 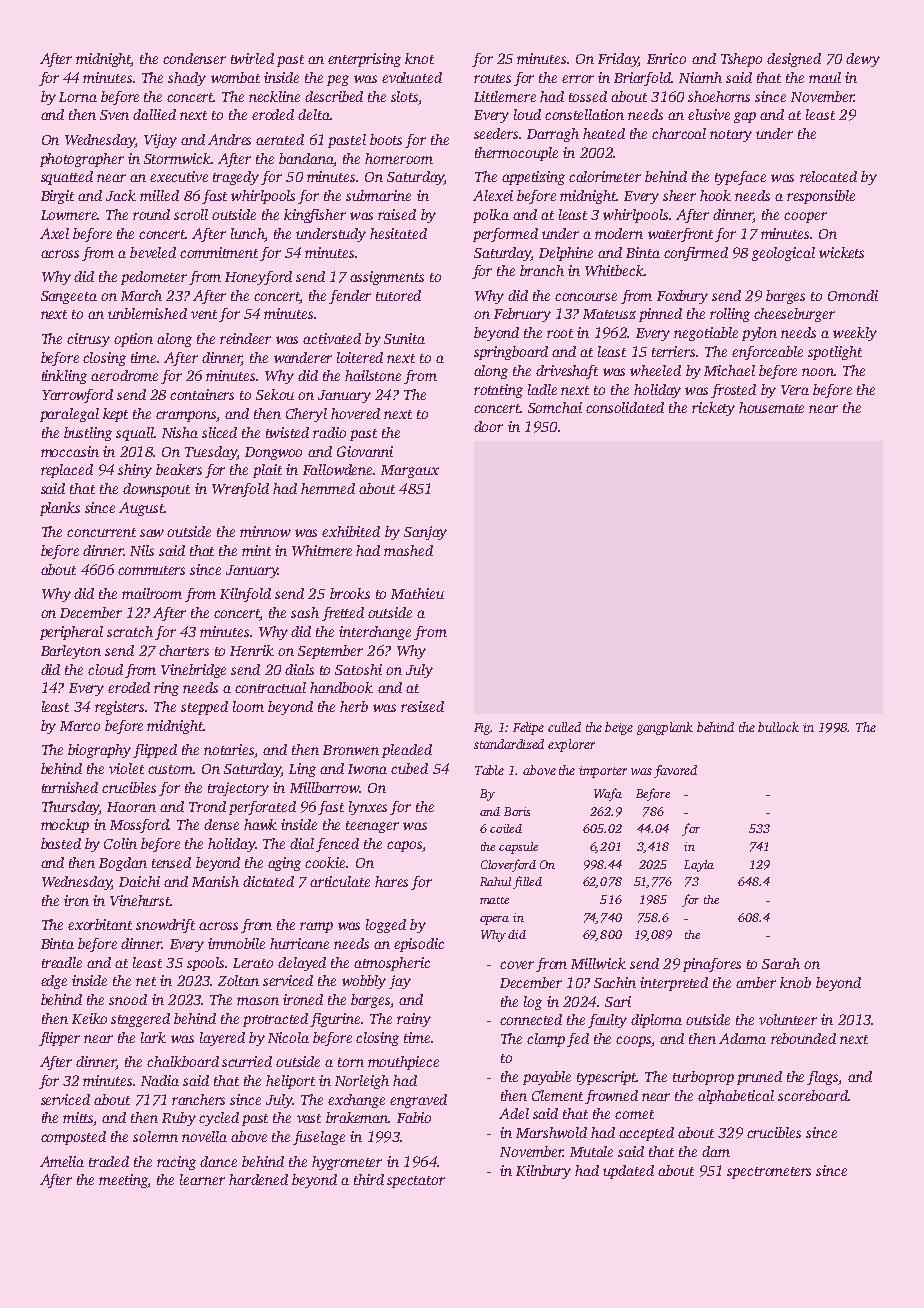 What do you see at coordinates (783, 254) in the screenshot?
I see `geological` at bounding box center [783, 254].
